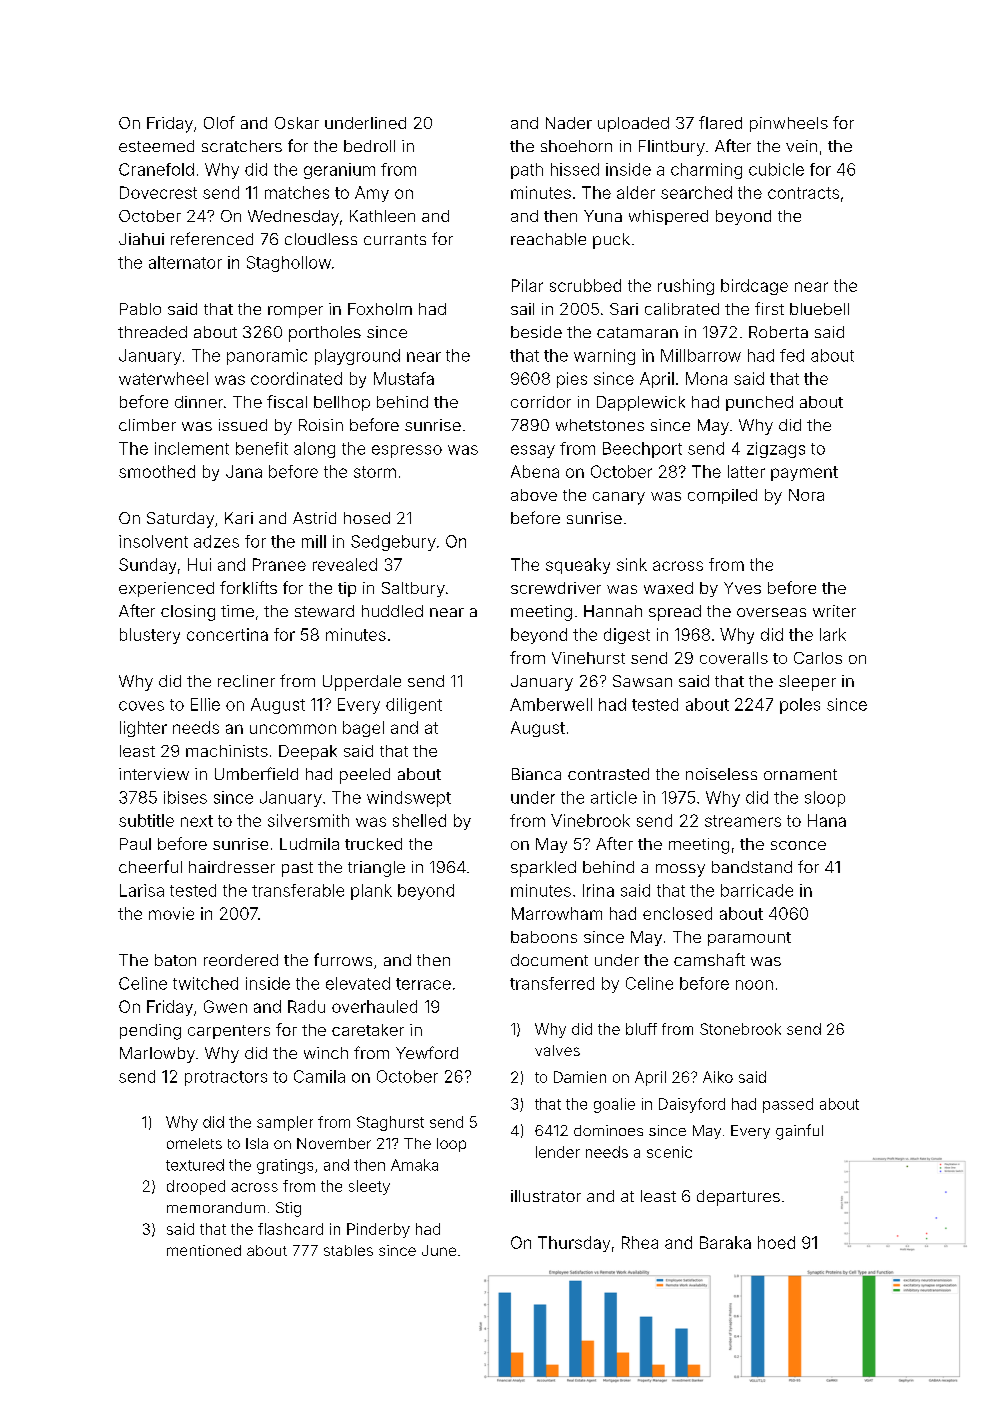 This screenshot has height=1405, width=989. What do you see at coordinates (611, 241) in the screenshot?
I see `puck` at bounding box center [611, 241].
